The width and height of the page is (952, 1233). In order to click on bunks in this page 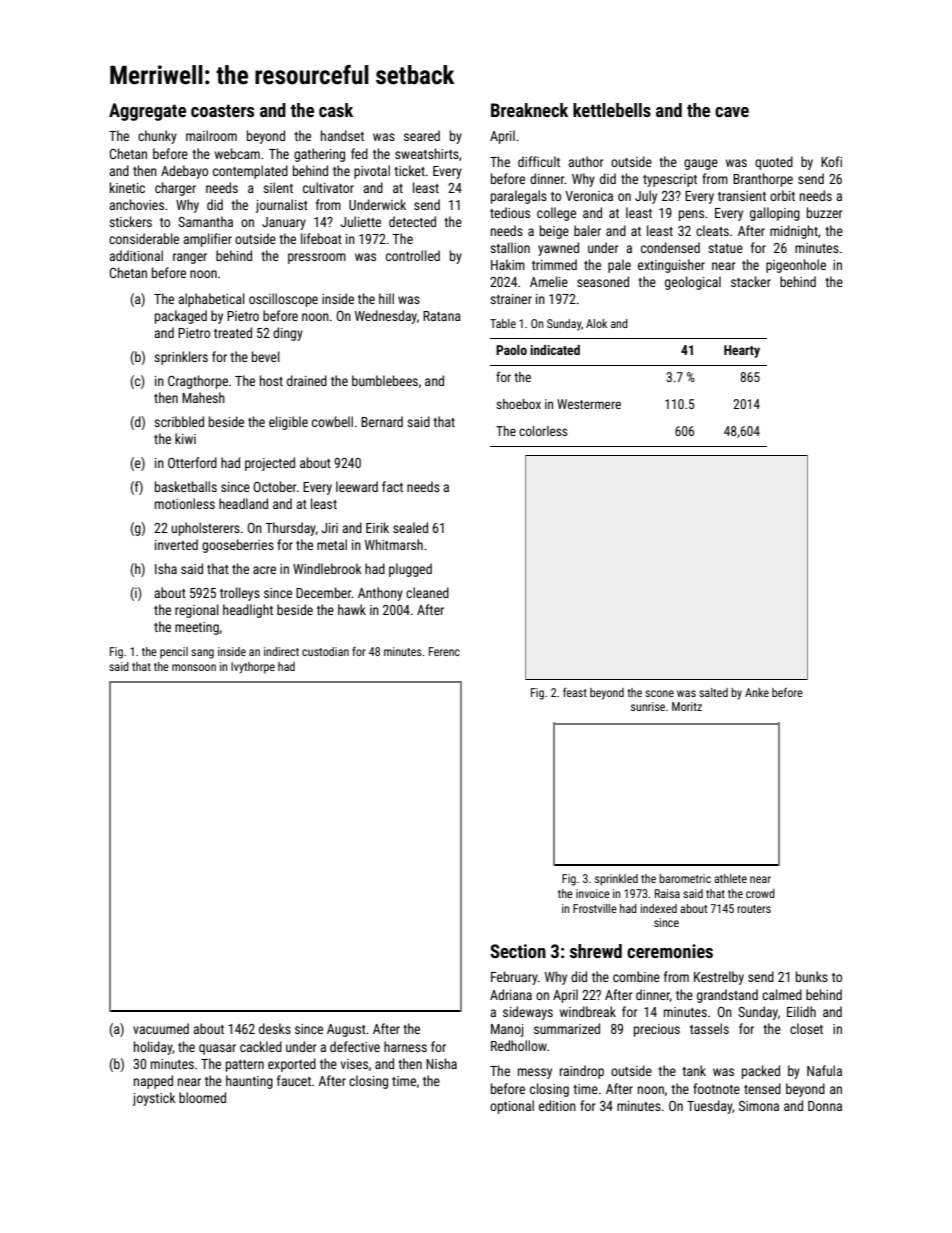, I will do `click(812, 976)`.
